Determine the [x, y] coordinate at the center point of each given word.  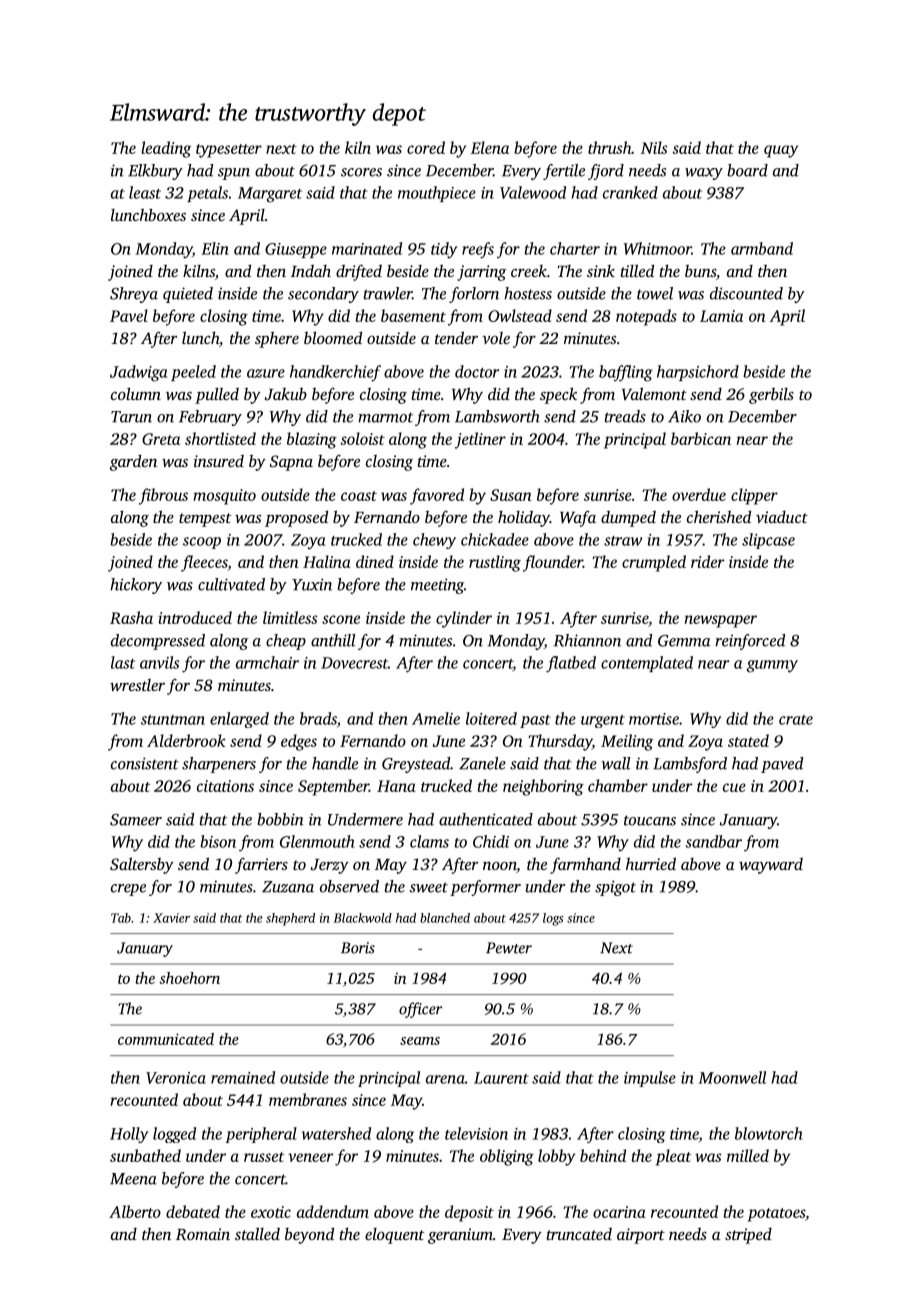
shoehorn [189, 978]
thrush [609, 147]
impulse [650, 1079]
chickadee [495, 539]
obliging [507, 1157]
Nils [654, 147]
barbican [701, 438]
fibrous [163, 496]
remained [243, 1077]
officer [420, 1010]
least [145, 192]
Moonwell [732, 1077]
